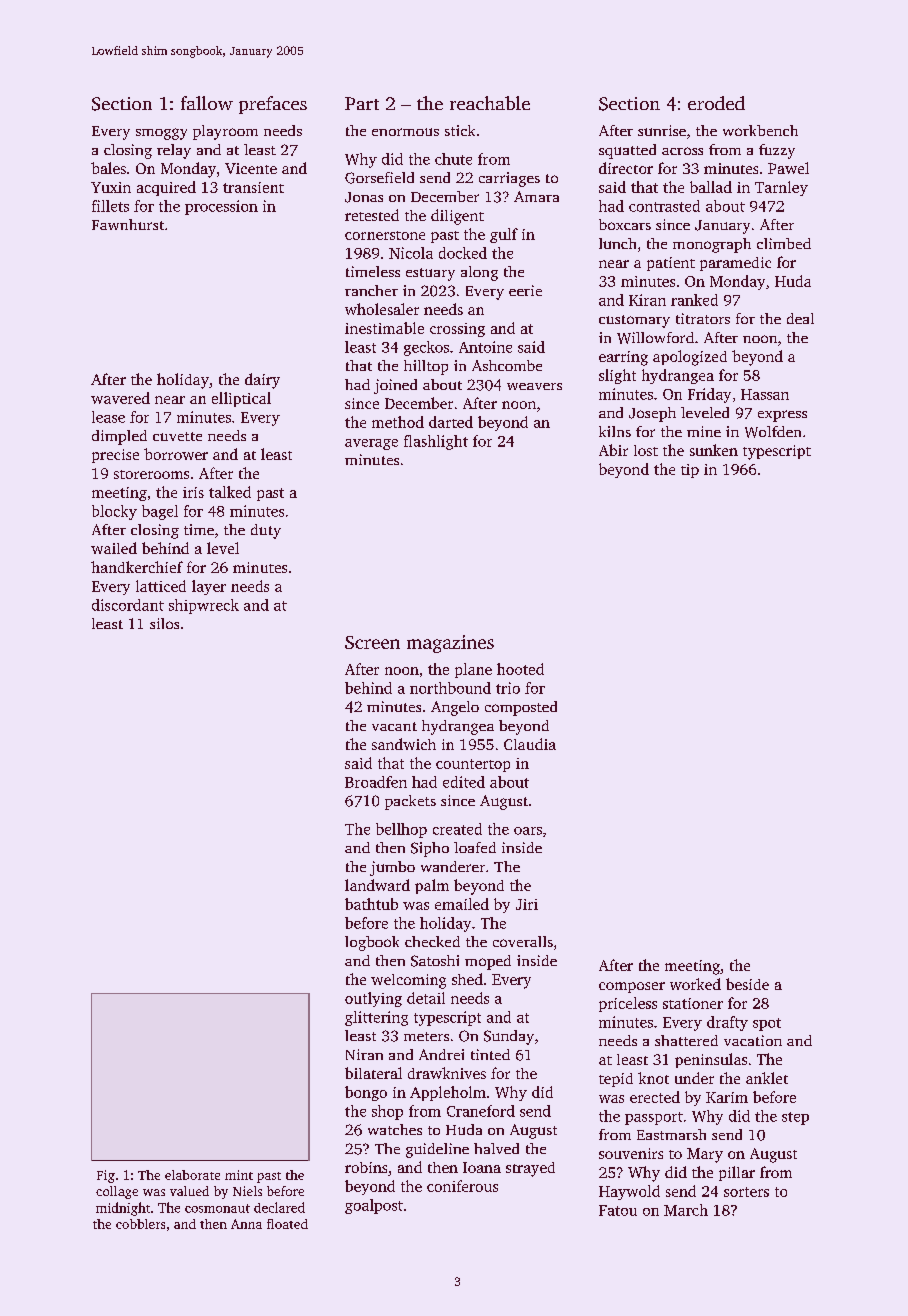 The height and width of the screenshot is (1316, 908). What do you see at coordinates (106, 1176) in the screenshot?
I see `Fig` at bounding box center [106, 1176].
